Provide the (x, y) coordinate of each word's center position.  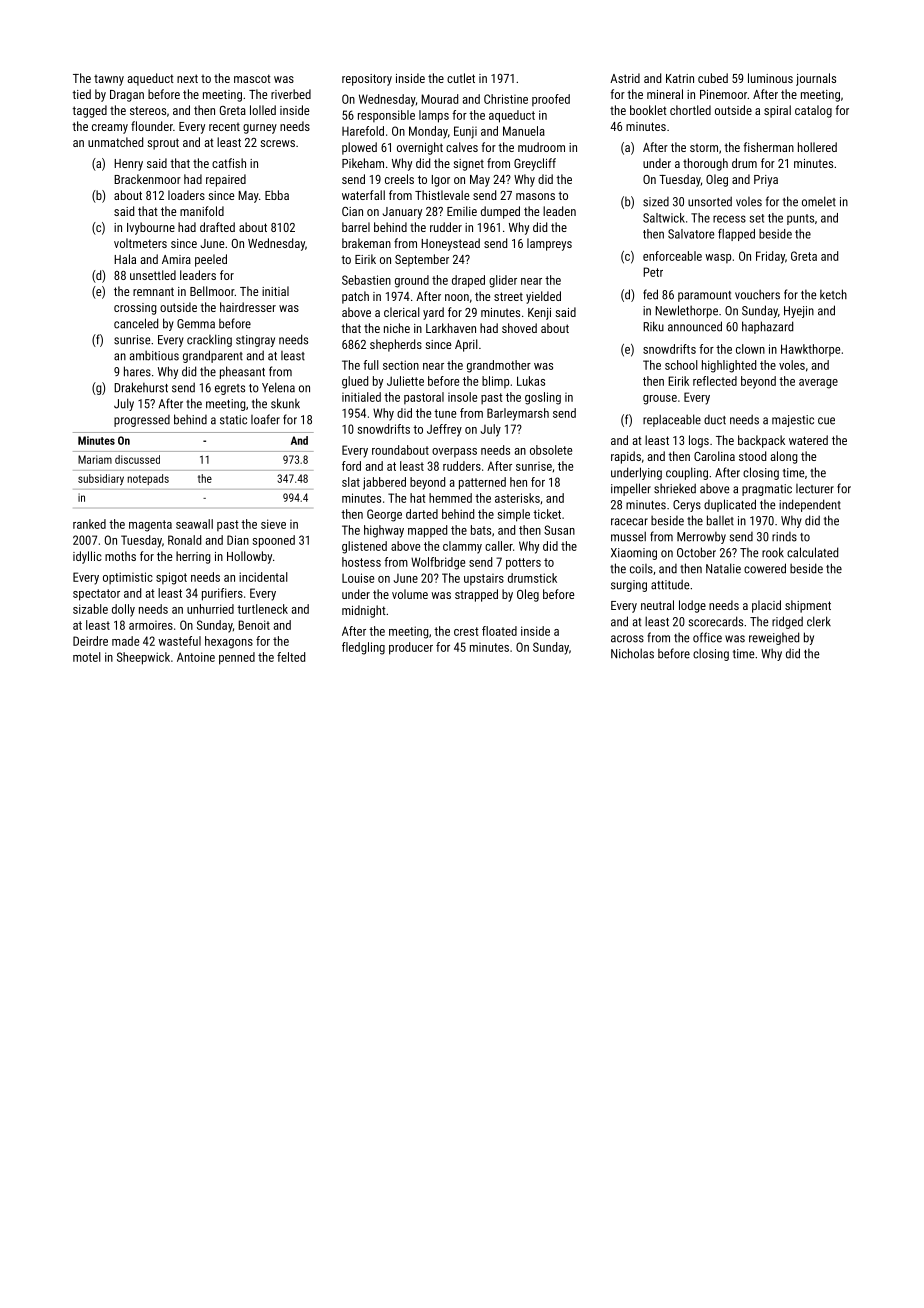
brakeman (366, 243)
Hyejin (799, 312)
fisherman (769, 147)
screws (277, 143)
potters (523, 564)
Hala (125, 259)
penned (237, 658)
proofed (551, 100)
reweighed (774, 638)
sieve (273, 524)
